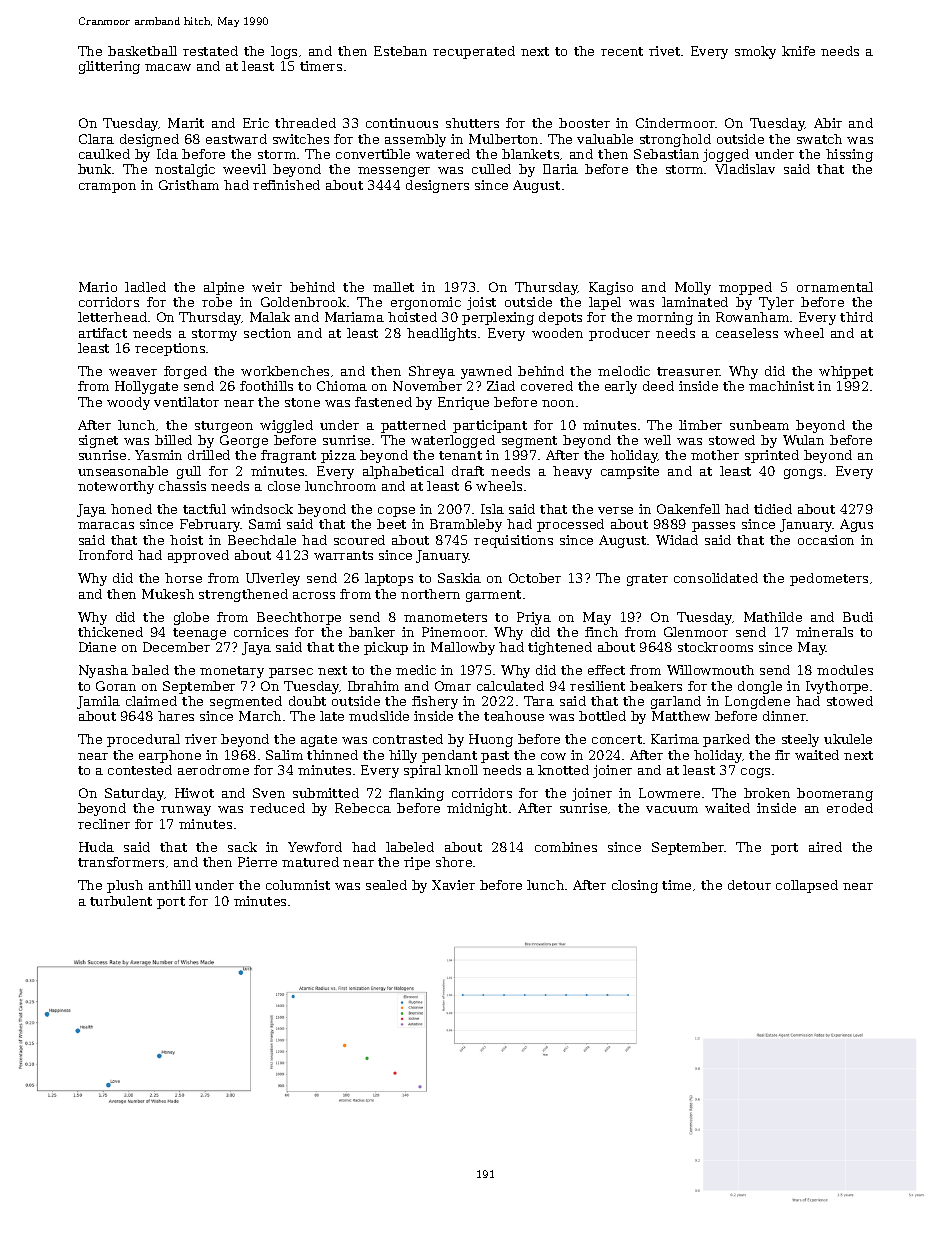  I want to click on draft, so click(468, 471).
